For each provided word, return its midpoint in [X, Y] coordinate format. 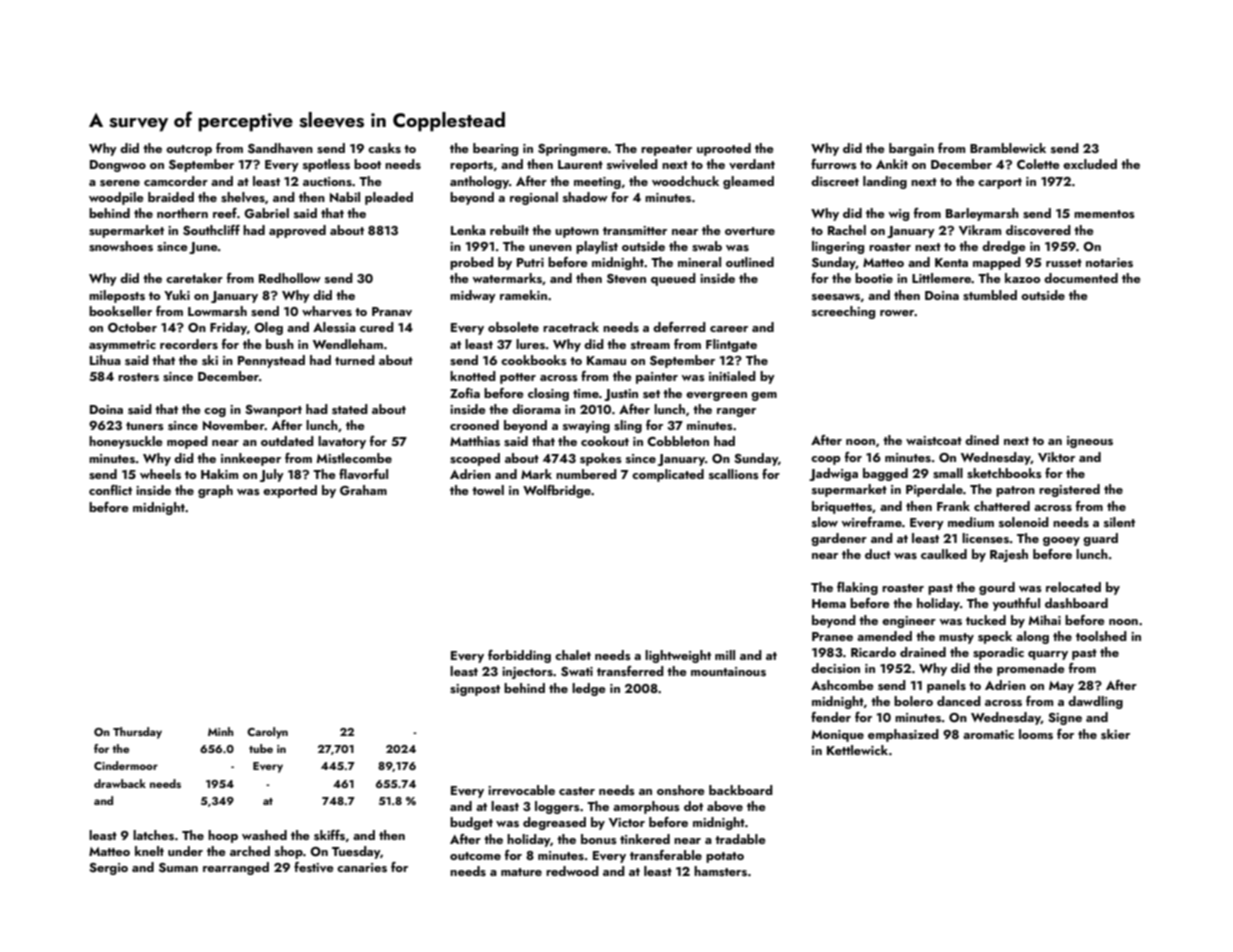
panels [946, 686]
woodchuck [685, 181]
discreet [835, 181]
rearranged [236, 868]
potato [725, 857]
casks [384, 148]
